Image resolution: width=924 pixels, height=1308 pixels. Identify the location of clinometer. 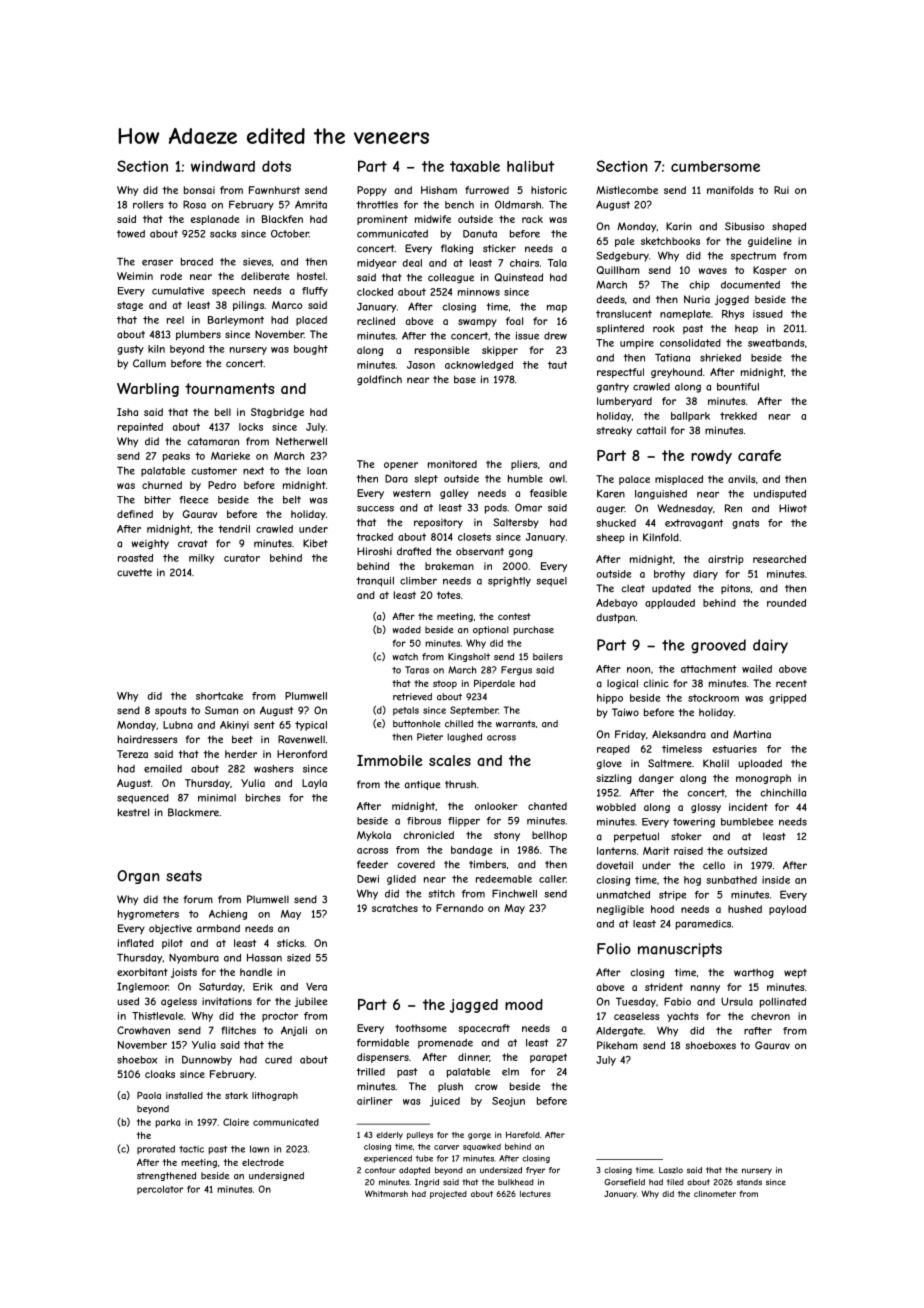
(715, 1194).
